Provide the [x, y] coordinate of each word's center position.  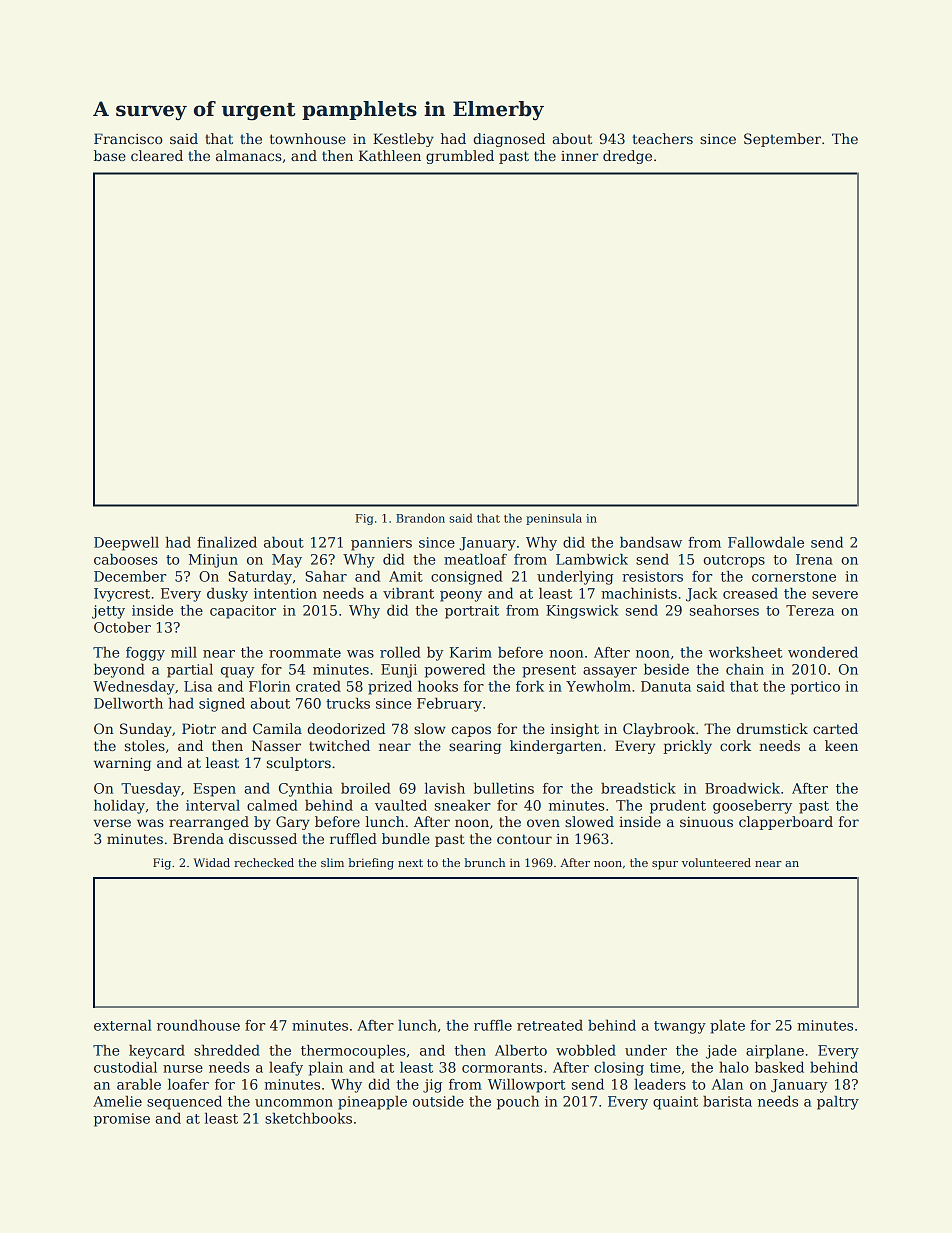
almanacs [249, 155]
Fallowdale [766, 542]
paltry [838, 1103]
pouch [518, 1103]
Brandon [420, 518]
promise [122, 1120]
